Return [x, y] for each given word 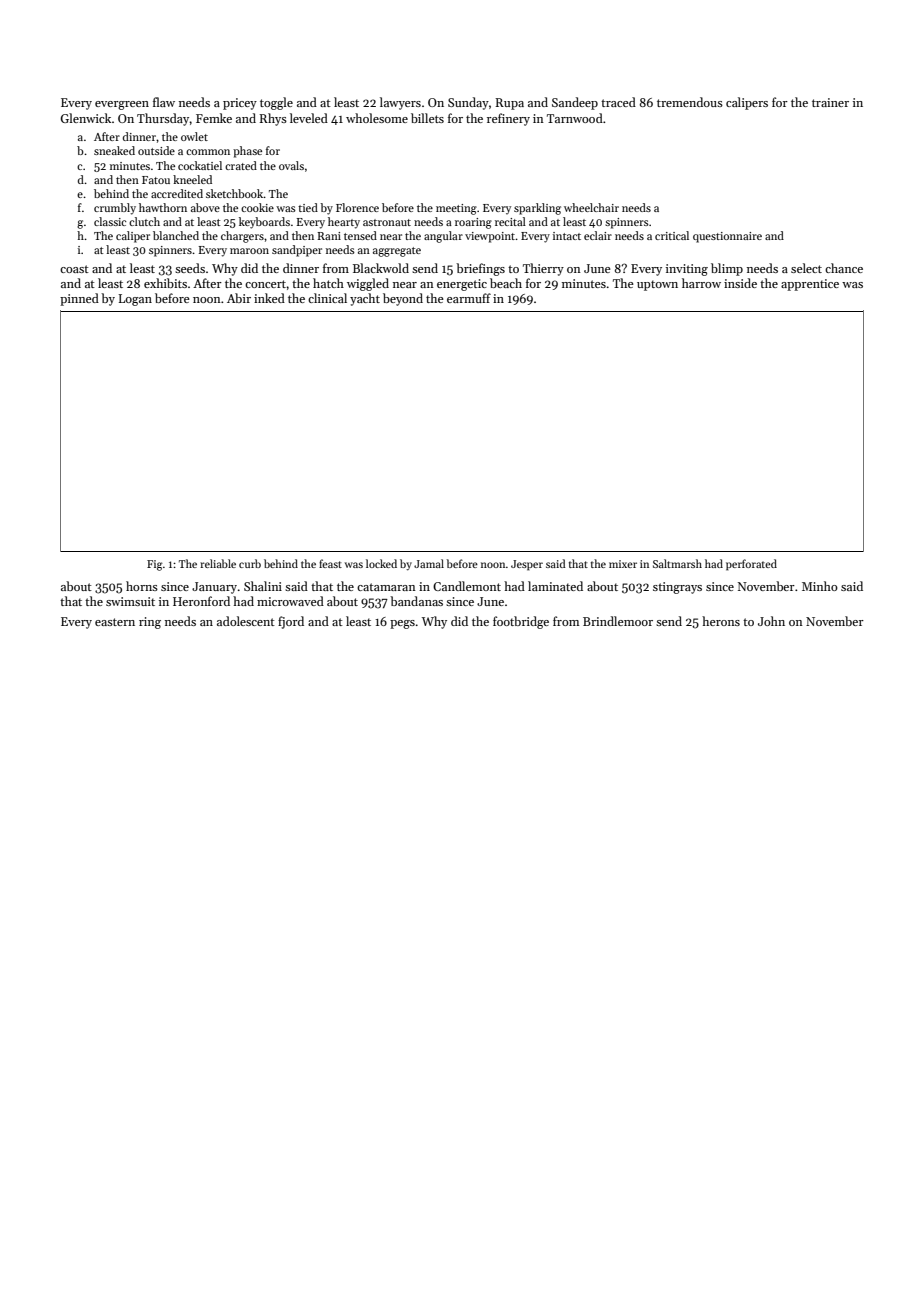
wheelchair [591, 207]
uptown [657, 285]
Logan [135, 300]
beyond [403, 299]
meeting [456, 209]
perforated [751, 565]
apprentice [810, 285]
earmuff [469, 298]
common [208, 152]
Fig [155, 565]
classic [110, 221]
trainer [830, 102]
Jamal [429, 563]
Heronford [201, 601]
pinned [79, 299]
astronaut [387, 222]
